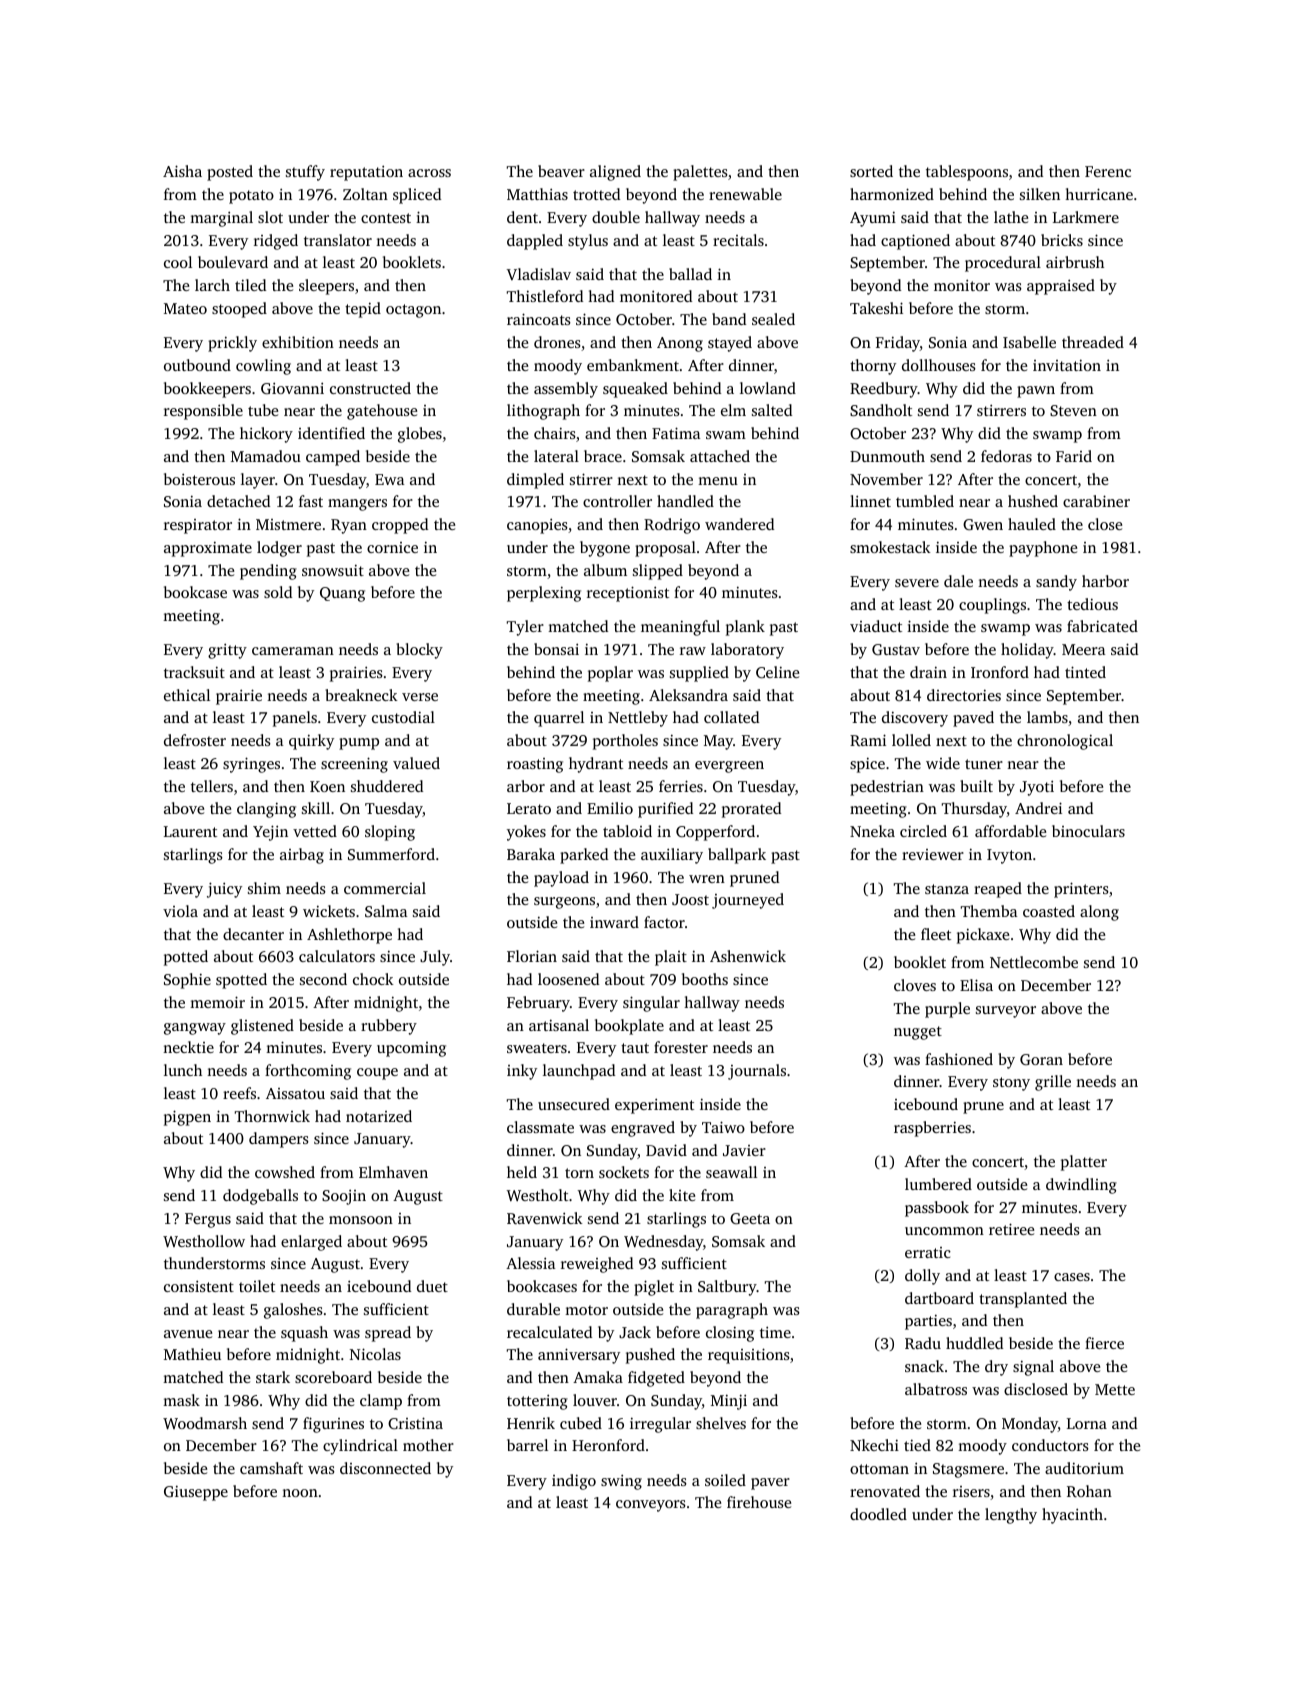 This page has height=1692, width=1307. Describe the element at coordinates (1108, 171) in the page. I see `Ferenc` at that location.
